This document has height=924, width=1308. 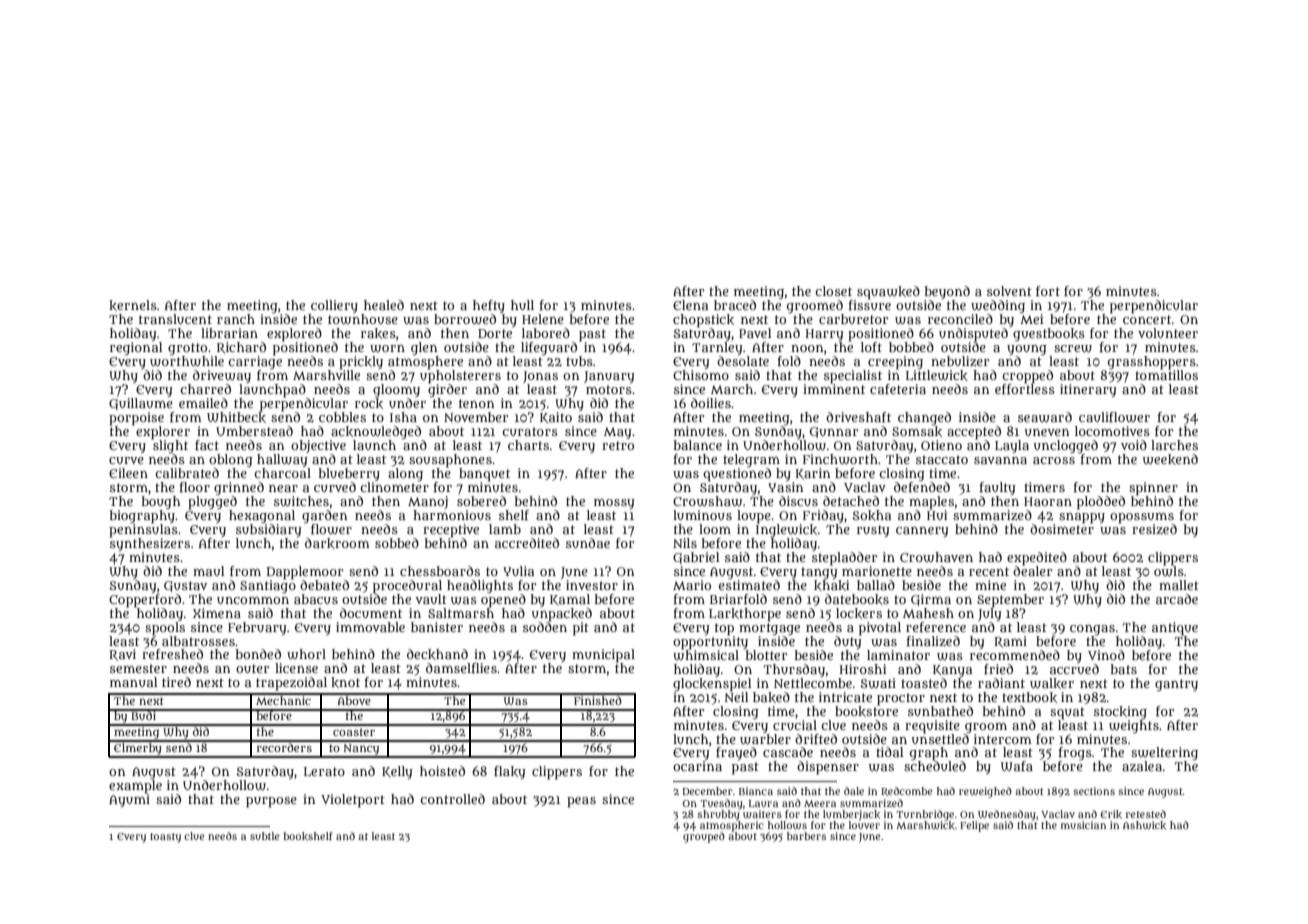 What do you see at coordinates (1074, 668) in the document?
I see `accrued` at bounding box center [1074, 668].
